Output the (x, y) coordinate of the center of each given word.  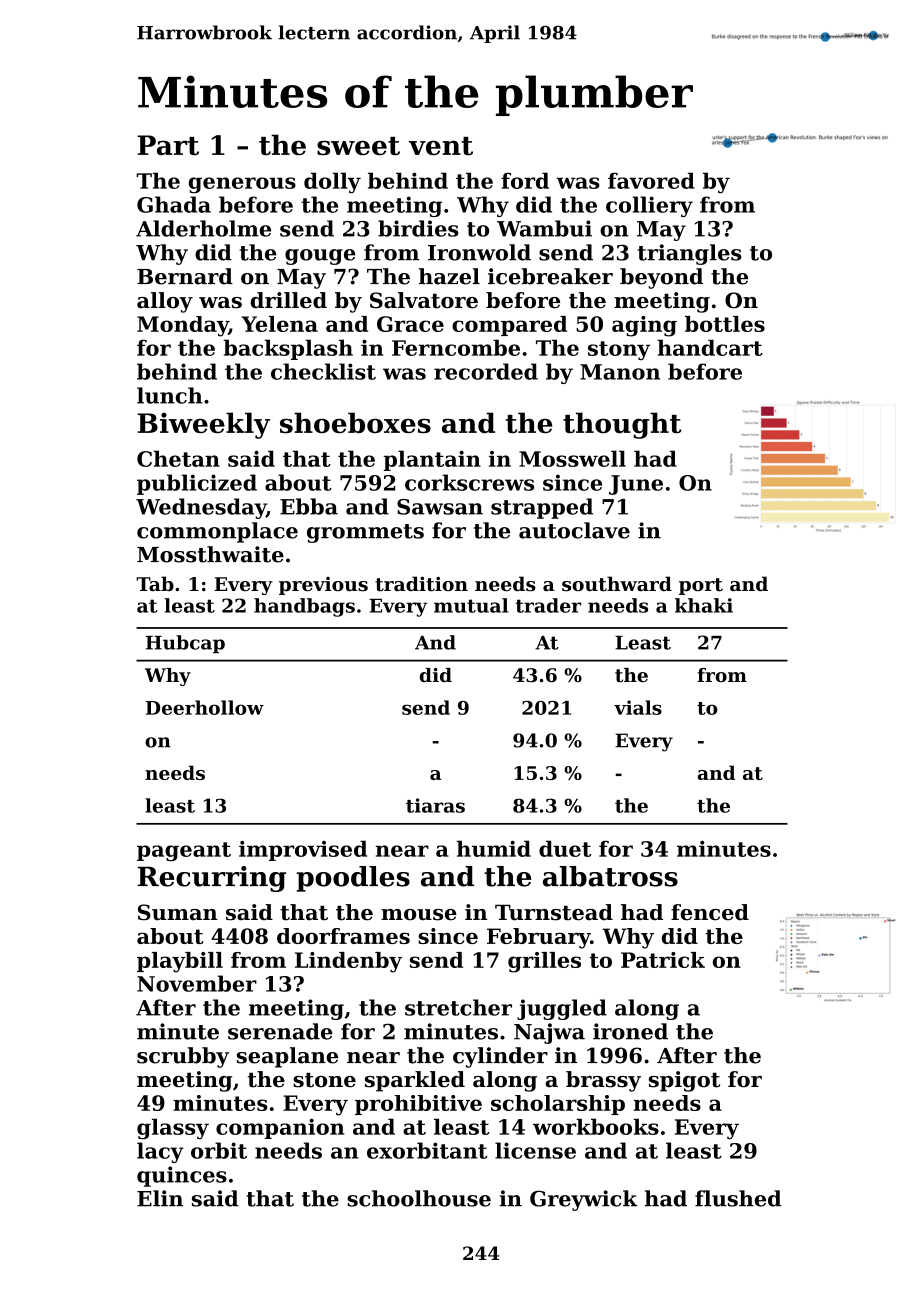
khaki (704, 605)
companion (280, 1129)
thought (622, 425)
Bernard (185, 276)
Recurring (211, 879)
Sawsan (440, 507)
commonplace (217, 532)
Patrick (663, 960)
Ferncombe (456, 347)
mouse (419, 915)
